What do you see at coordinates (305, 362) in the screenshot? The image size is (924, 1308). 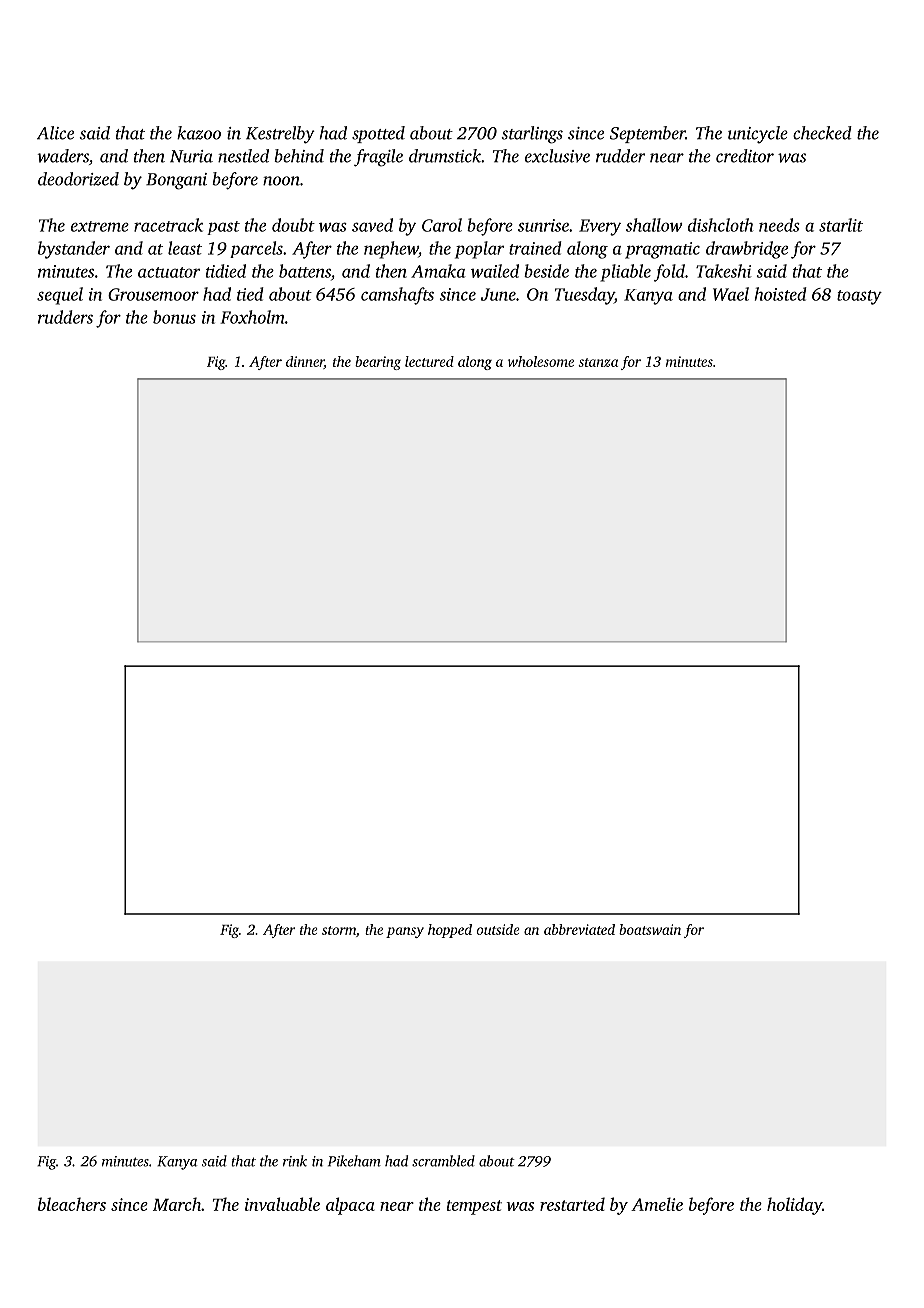 I see `dinner` at bounding box center [305, 362].
